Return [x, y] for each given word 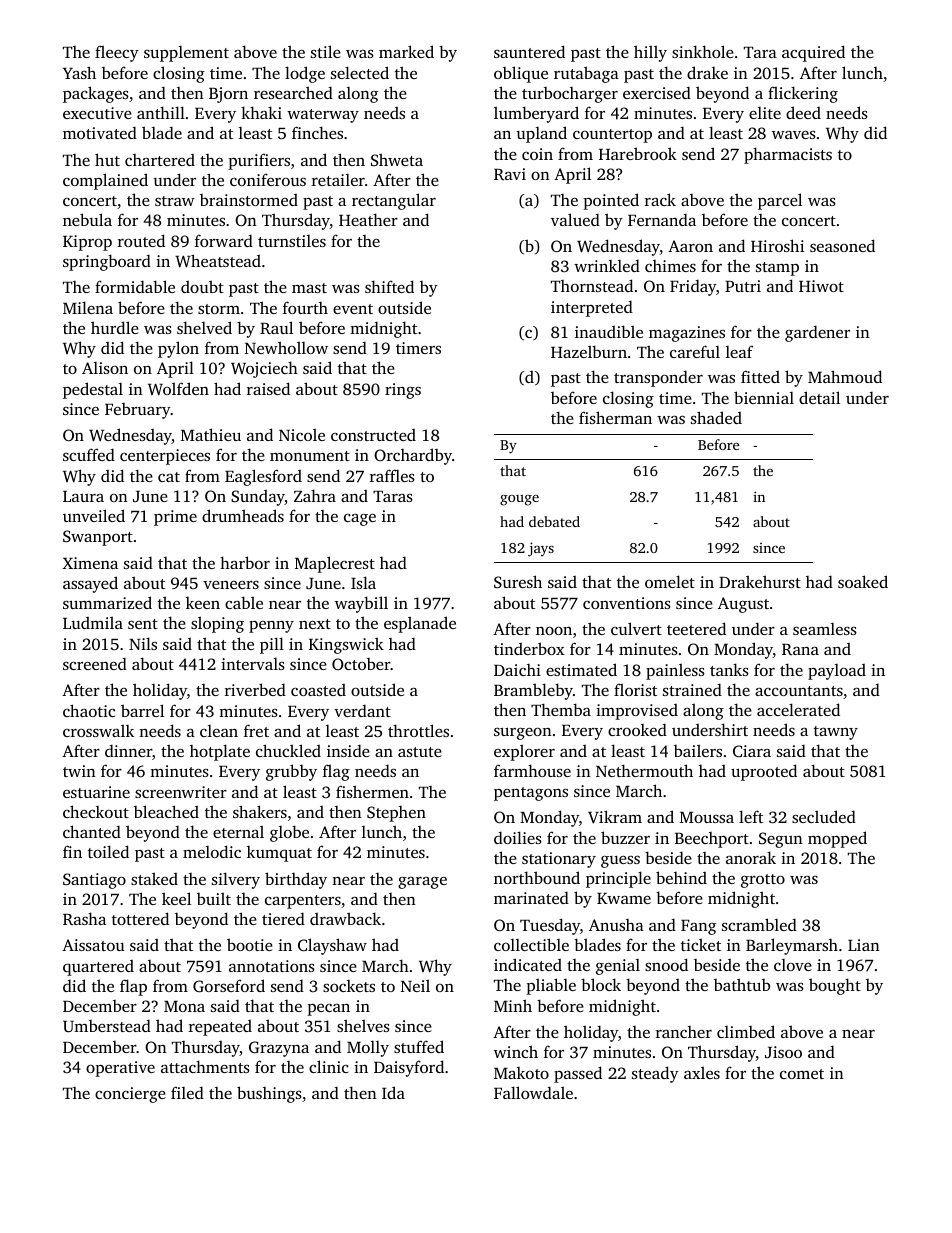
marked [406, 51]
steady [655, 1074]
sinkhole [703, 51]
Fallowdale [533, 1092]
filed [187, 1092]
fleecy [117, 53]
